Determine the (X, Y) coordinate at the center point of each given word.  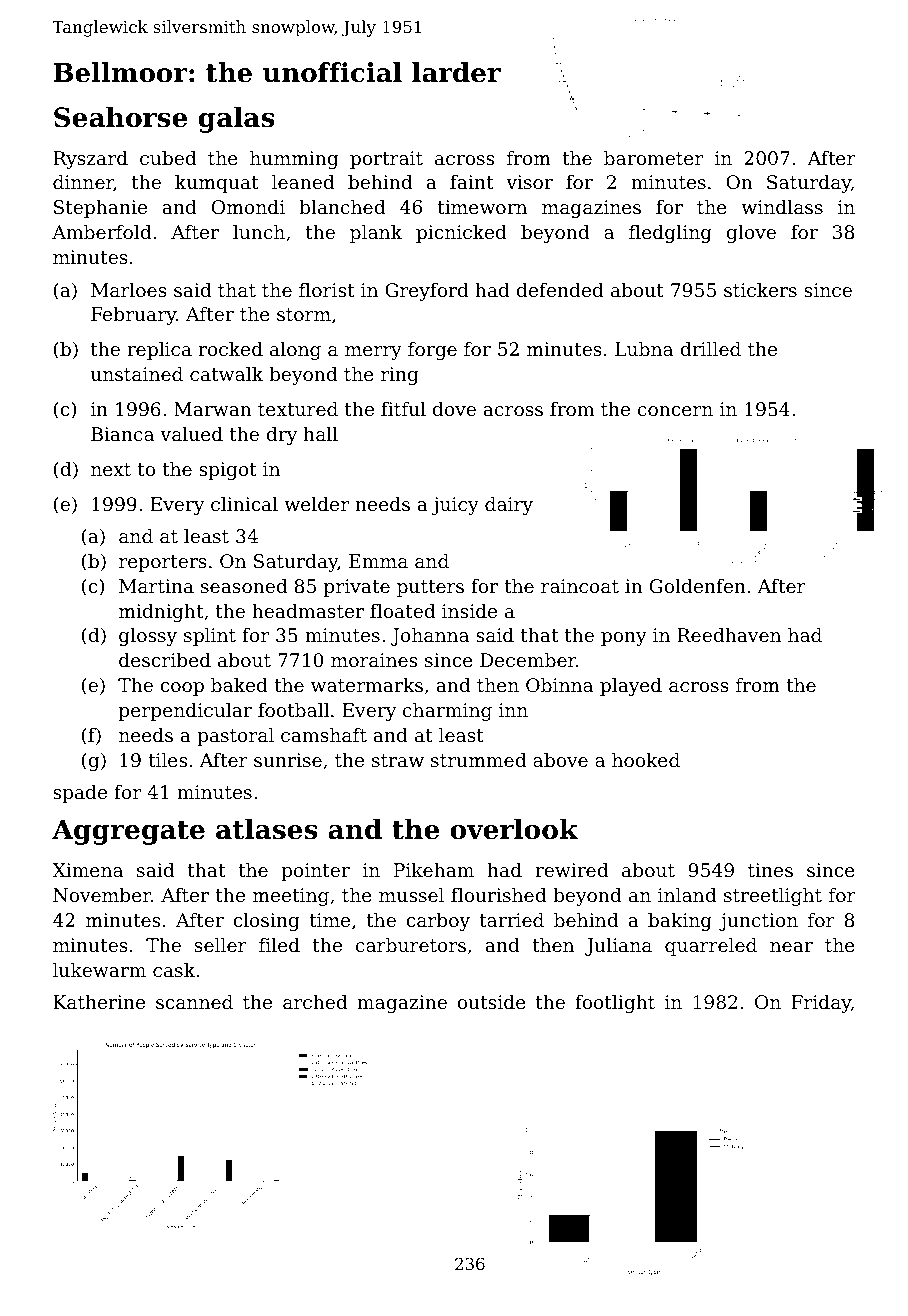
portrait (386, 160)
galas (236, 120)
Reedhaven (729, 635)
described (165, 660)
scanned (194, 1002)
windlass (782, 207)
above (560, 760)
